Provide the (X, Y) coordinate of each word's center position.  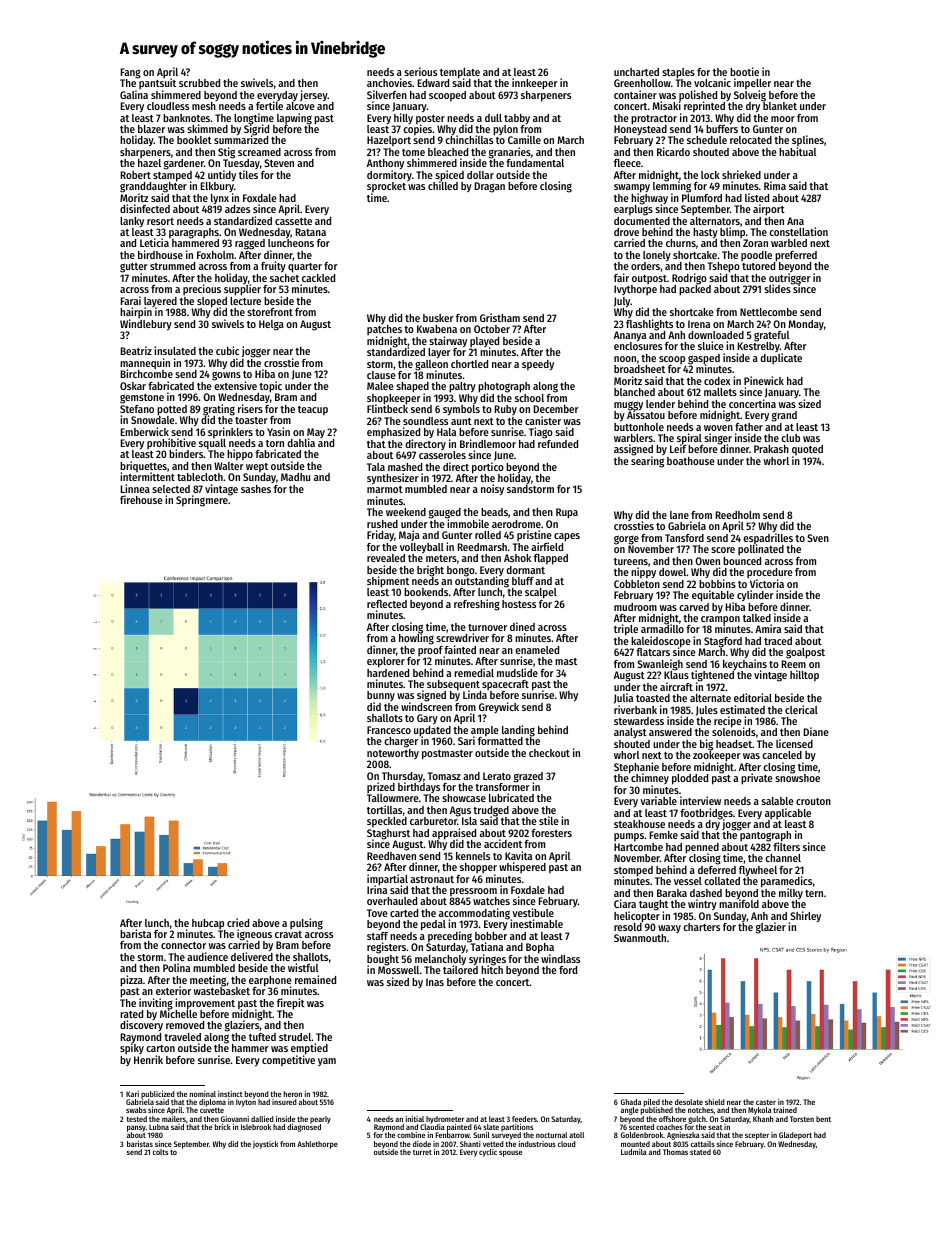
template (460, 73)
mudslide (517, 672)
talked (757, 618)
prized (381, 787)
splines (808, 141)
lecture (245, 301)
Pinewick (764, 380)
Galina (134, 94)
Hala (446, 432)
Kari (132, 1094)
